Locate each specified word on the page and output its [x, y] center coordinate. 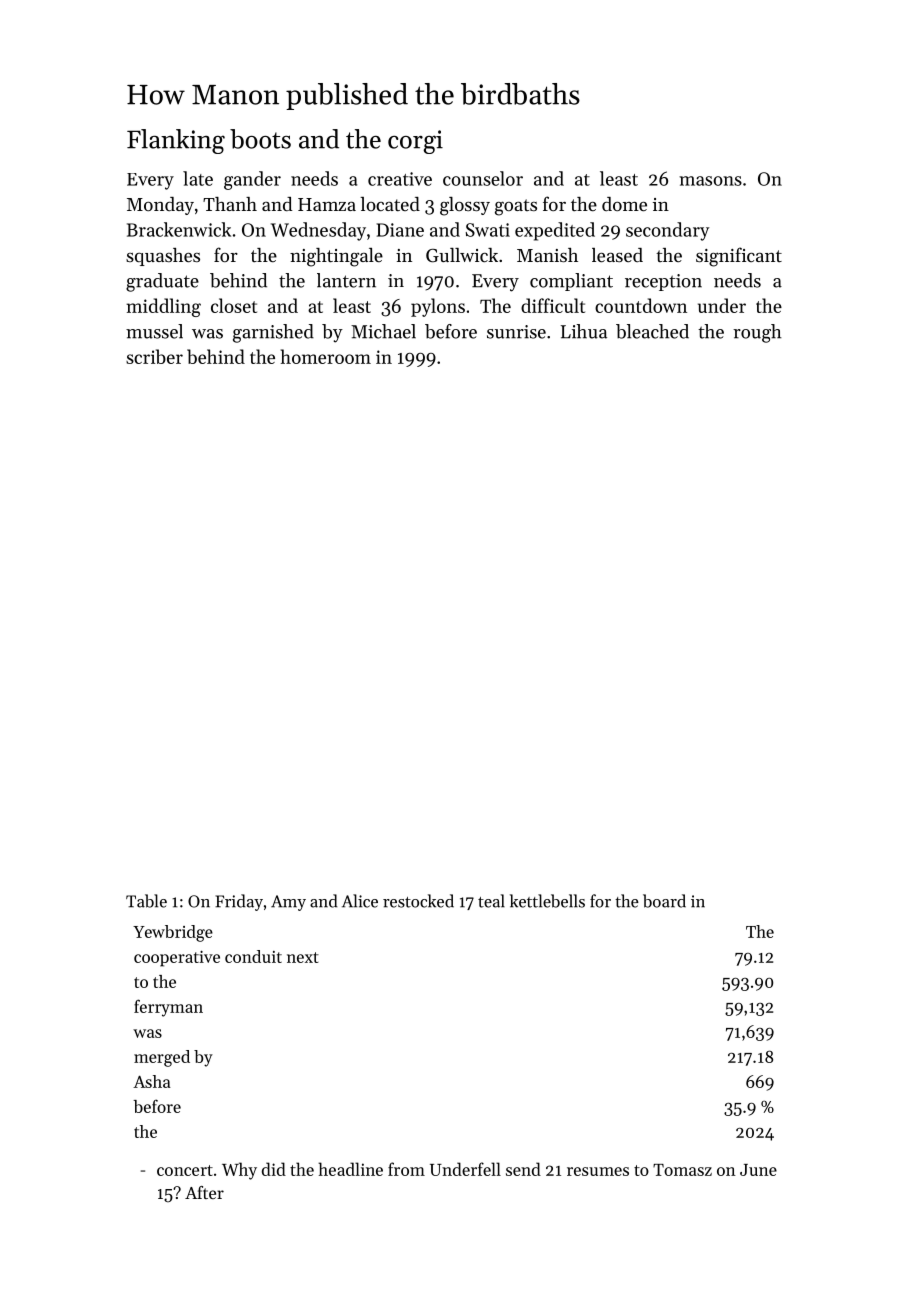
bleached [652, 331]
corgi [415, 142]
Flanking [176, 141]
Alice [360, 901]
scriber [154, 356]
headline [350, 1169]
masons [710, 181]
